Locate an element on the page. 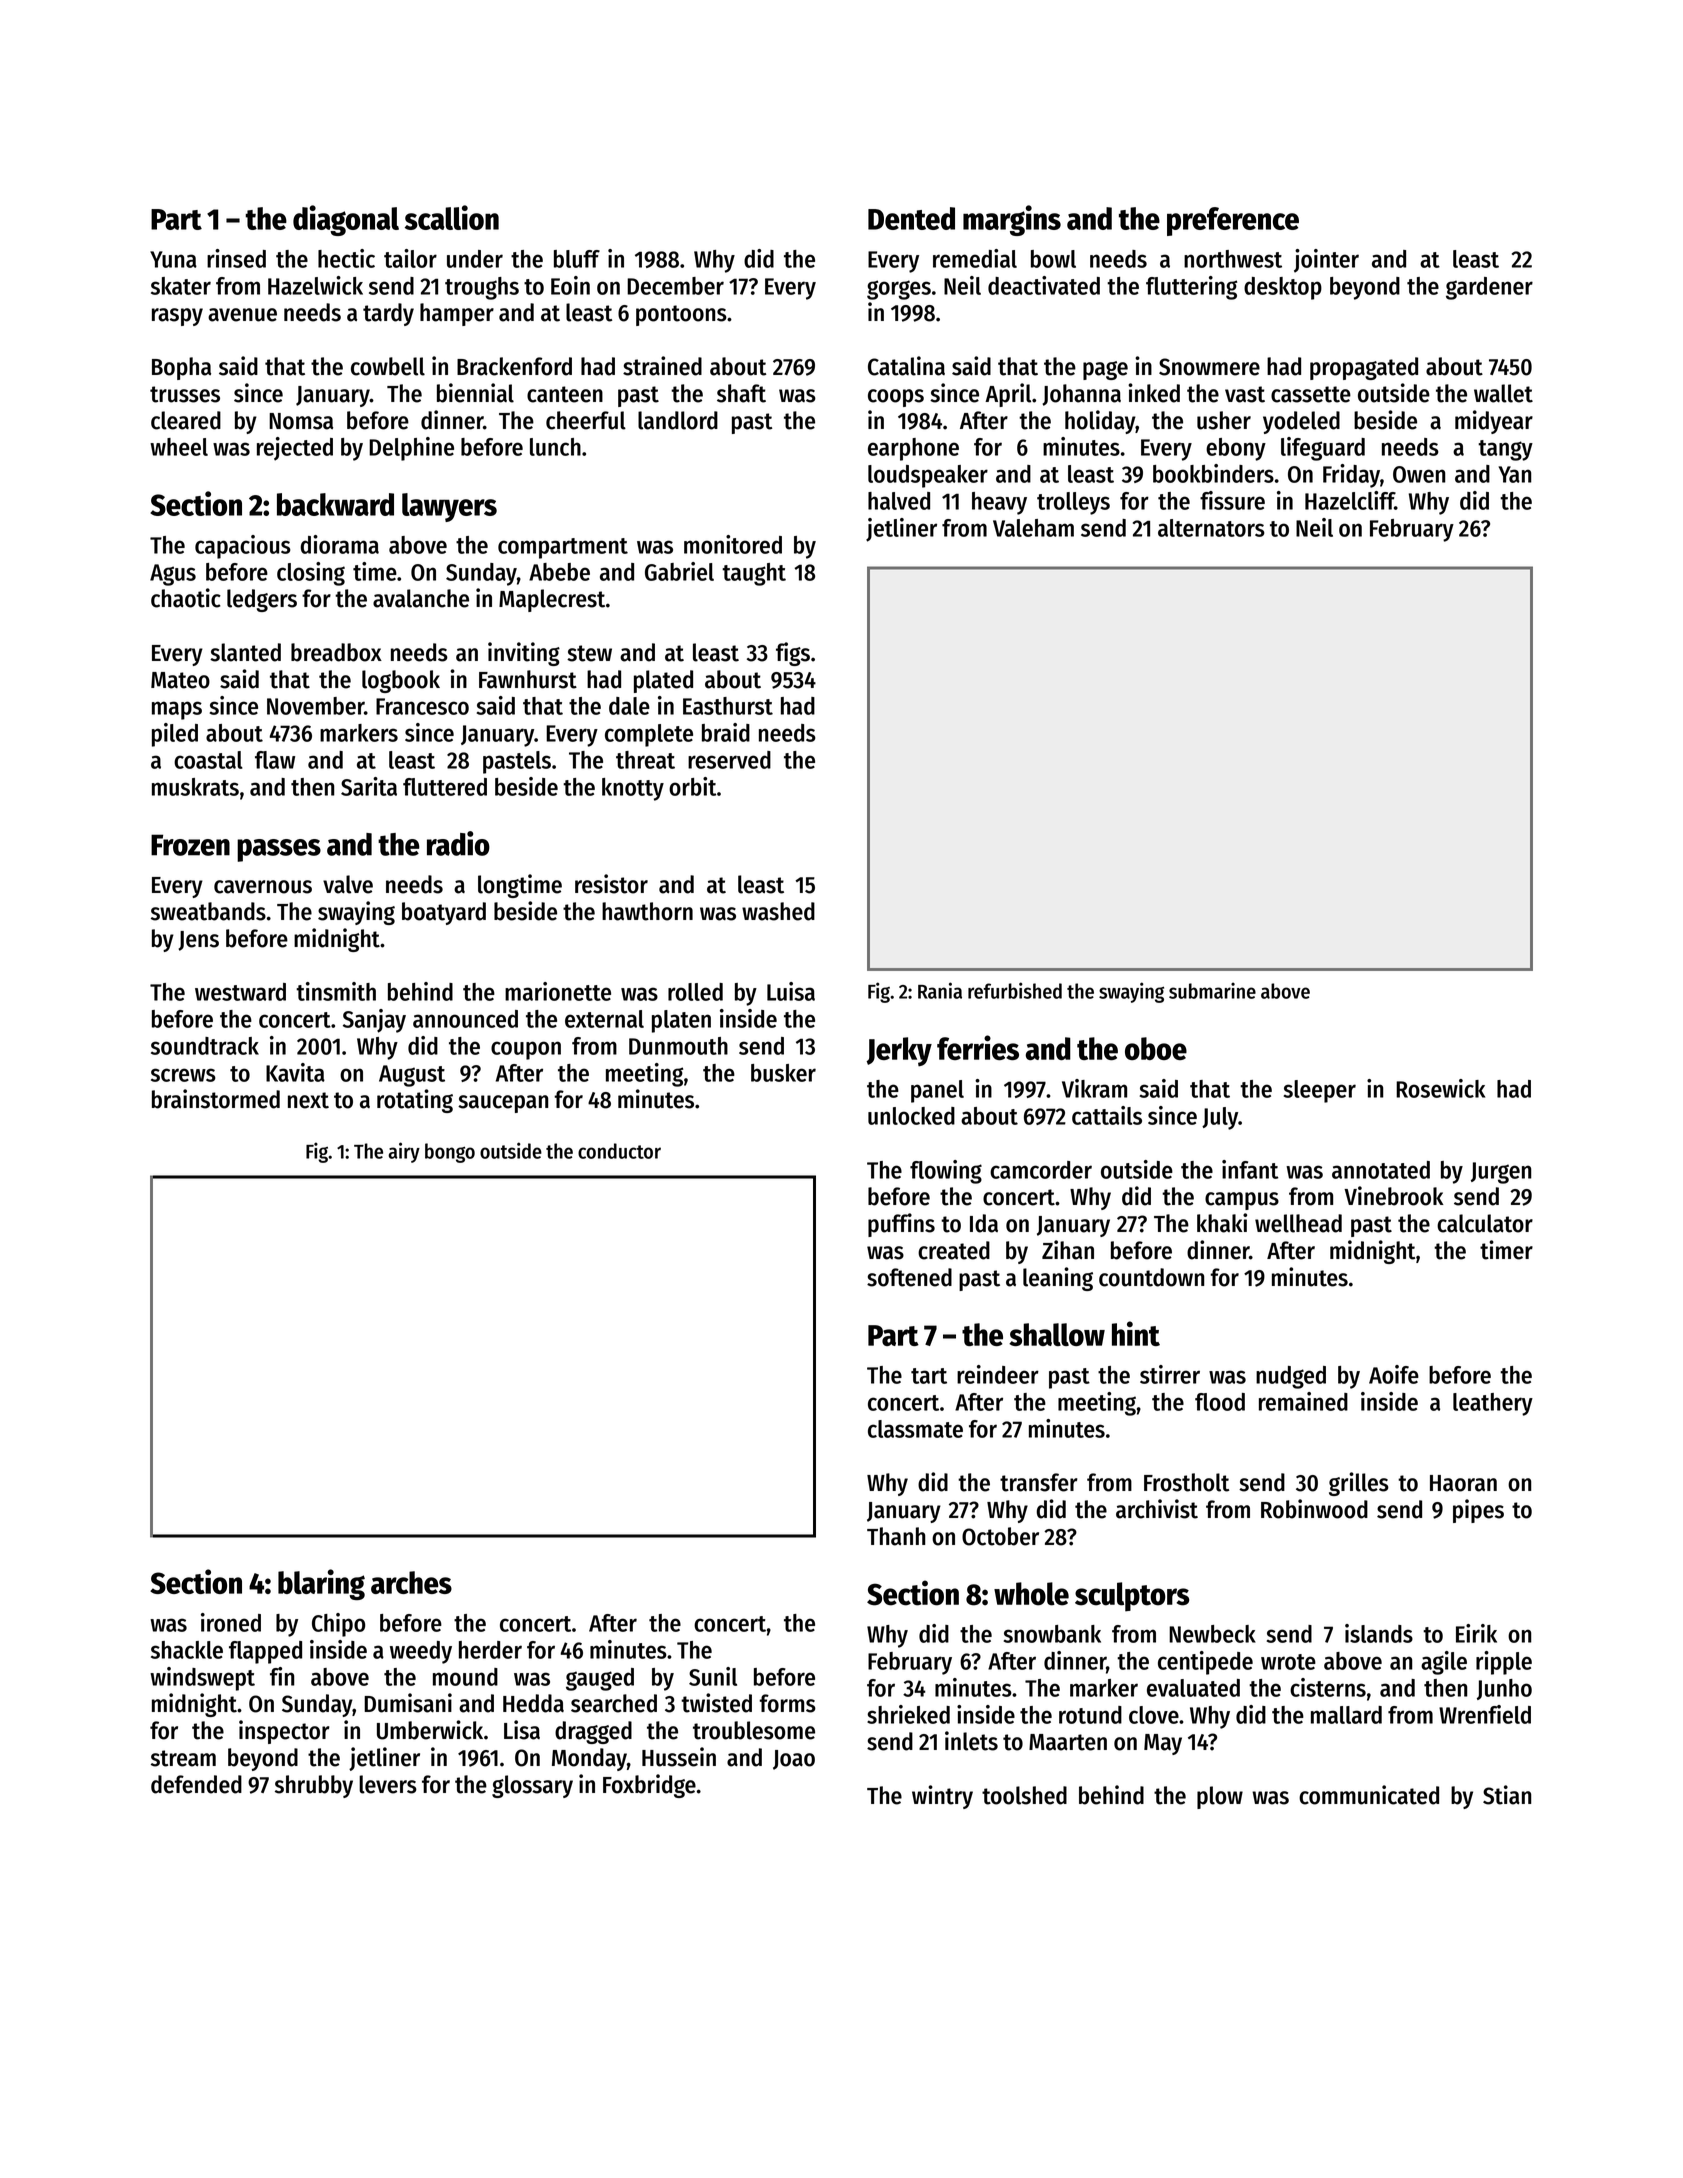  Hazelcliff is located at coordinates (1350, 500).
